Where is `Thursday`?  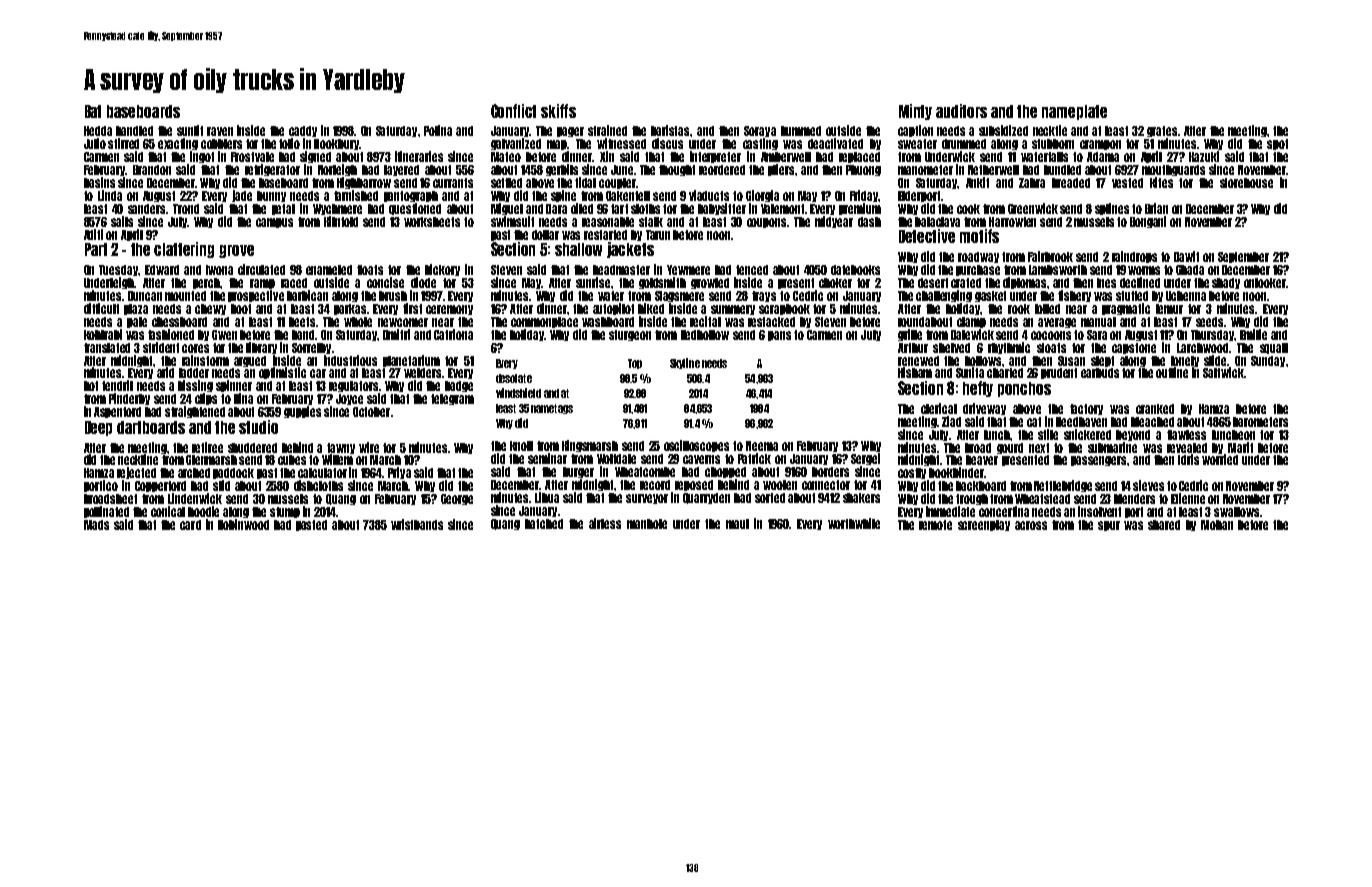 Thursday is located at coordinates (1212, 335).
